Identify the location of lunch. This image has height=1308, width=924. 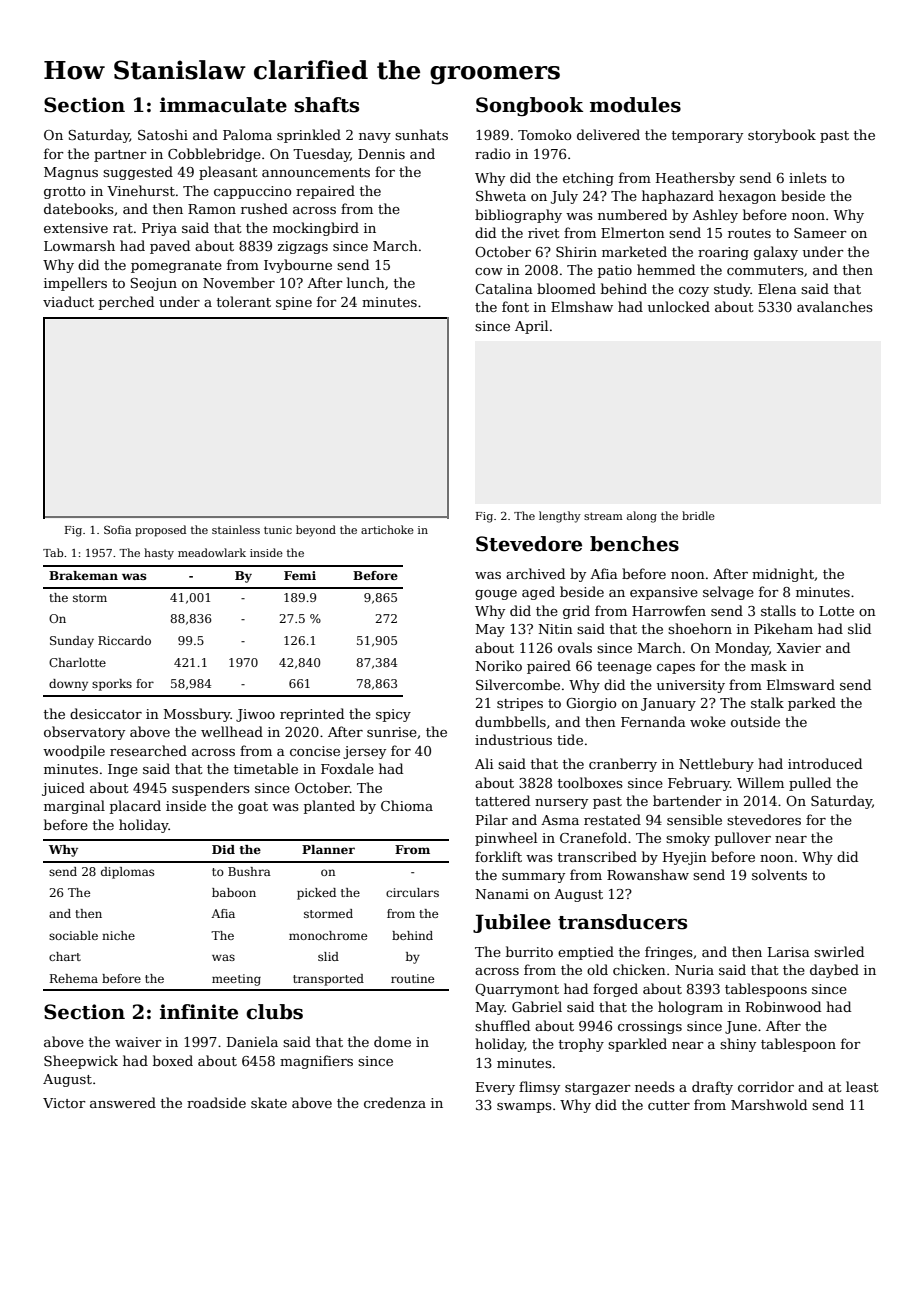
(366, 282).
